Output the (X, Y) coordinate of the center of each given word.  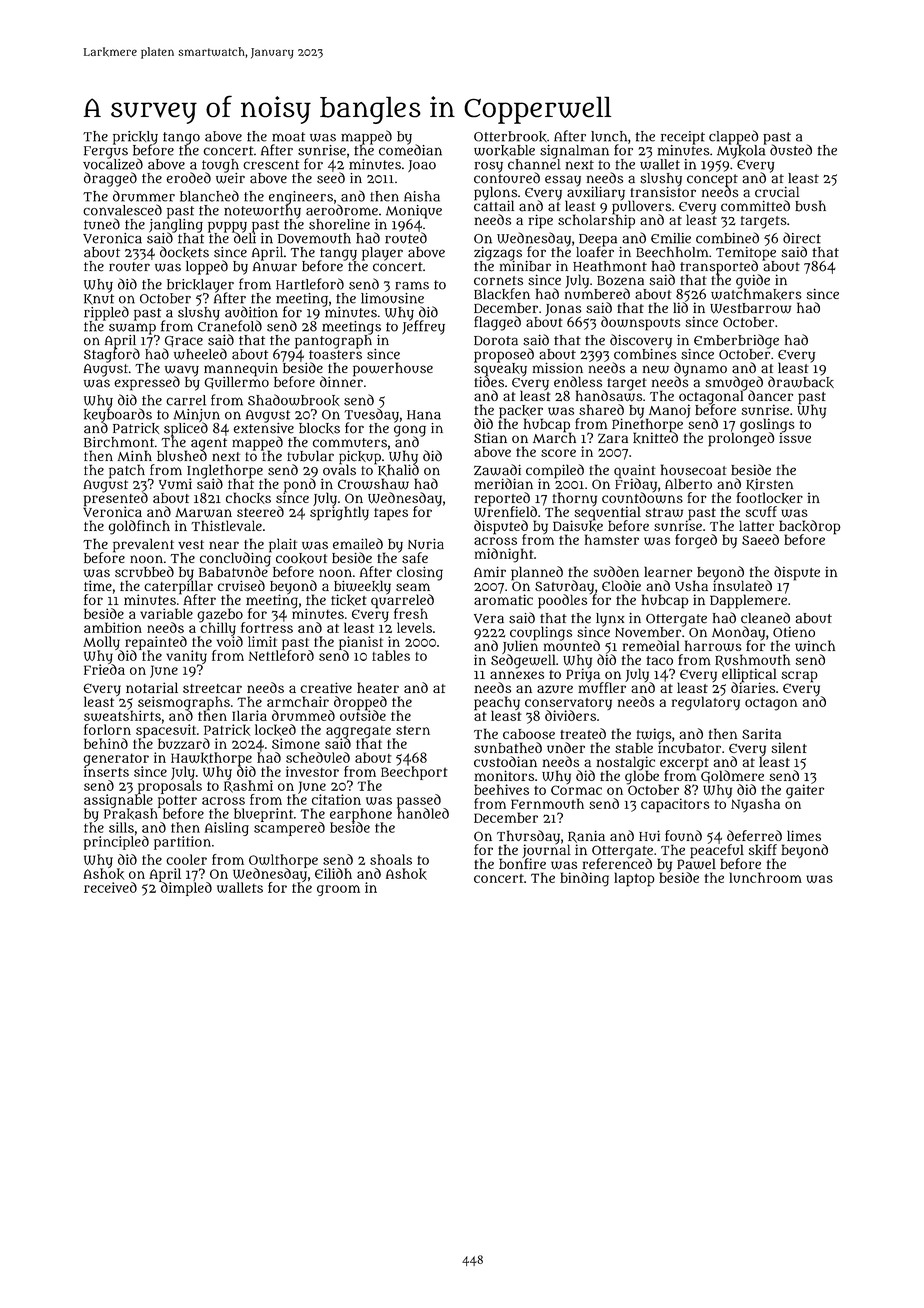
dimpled (186, 889)
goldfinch (139, 527)
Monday (738, 633)
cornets (498, 280)
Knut (99, 299)
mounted (572, 645)
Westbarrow (750, 308)
